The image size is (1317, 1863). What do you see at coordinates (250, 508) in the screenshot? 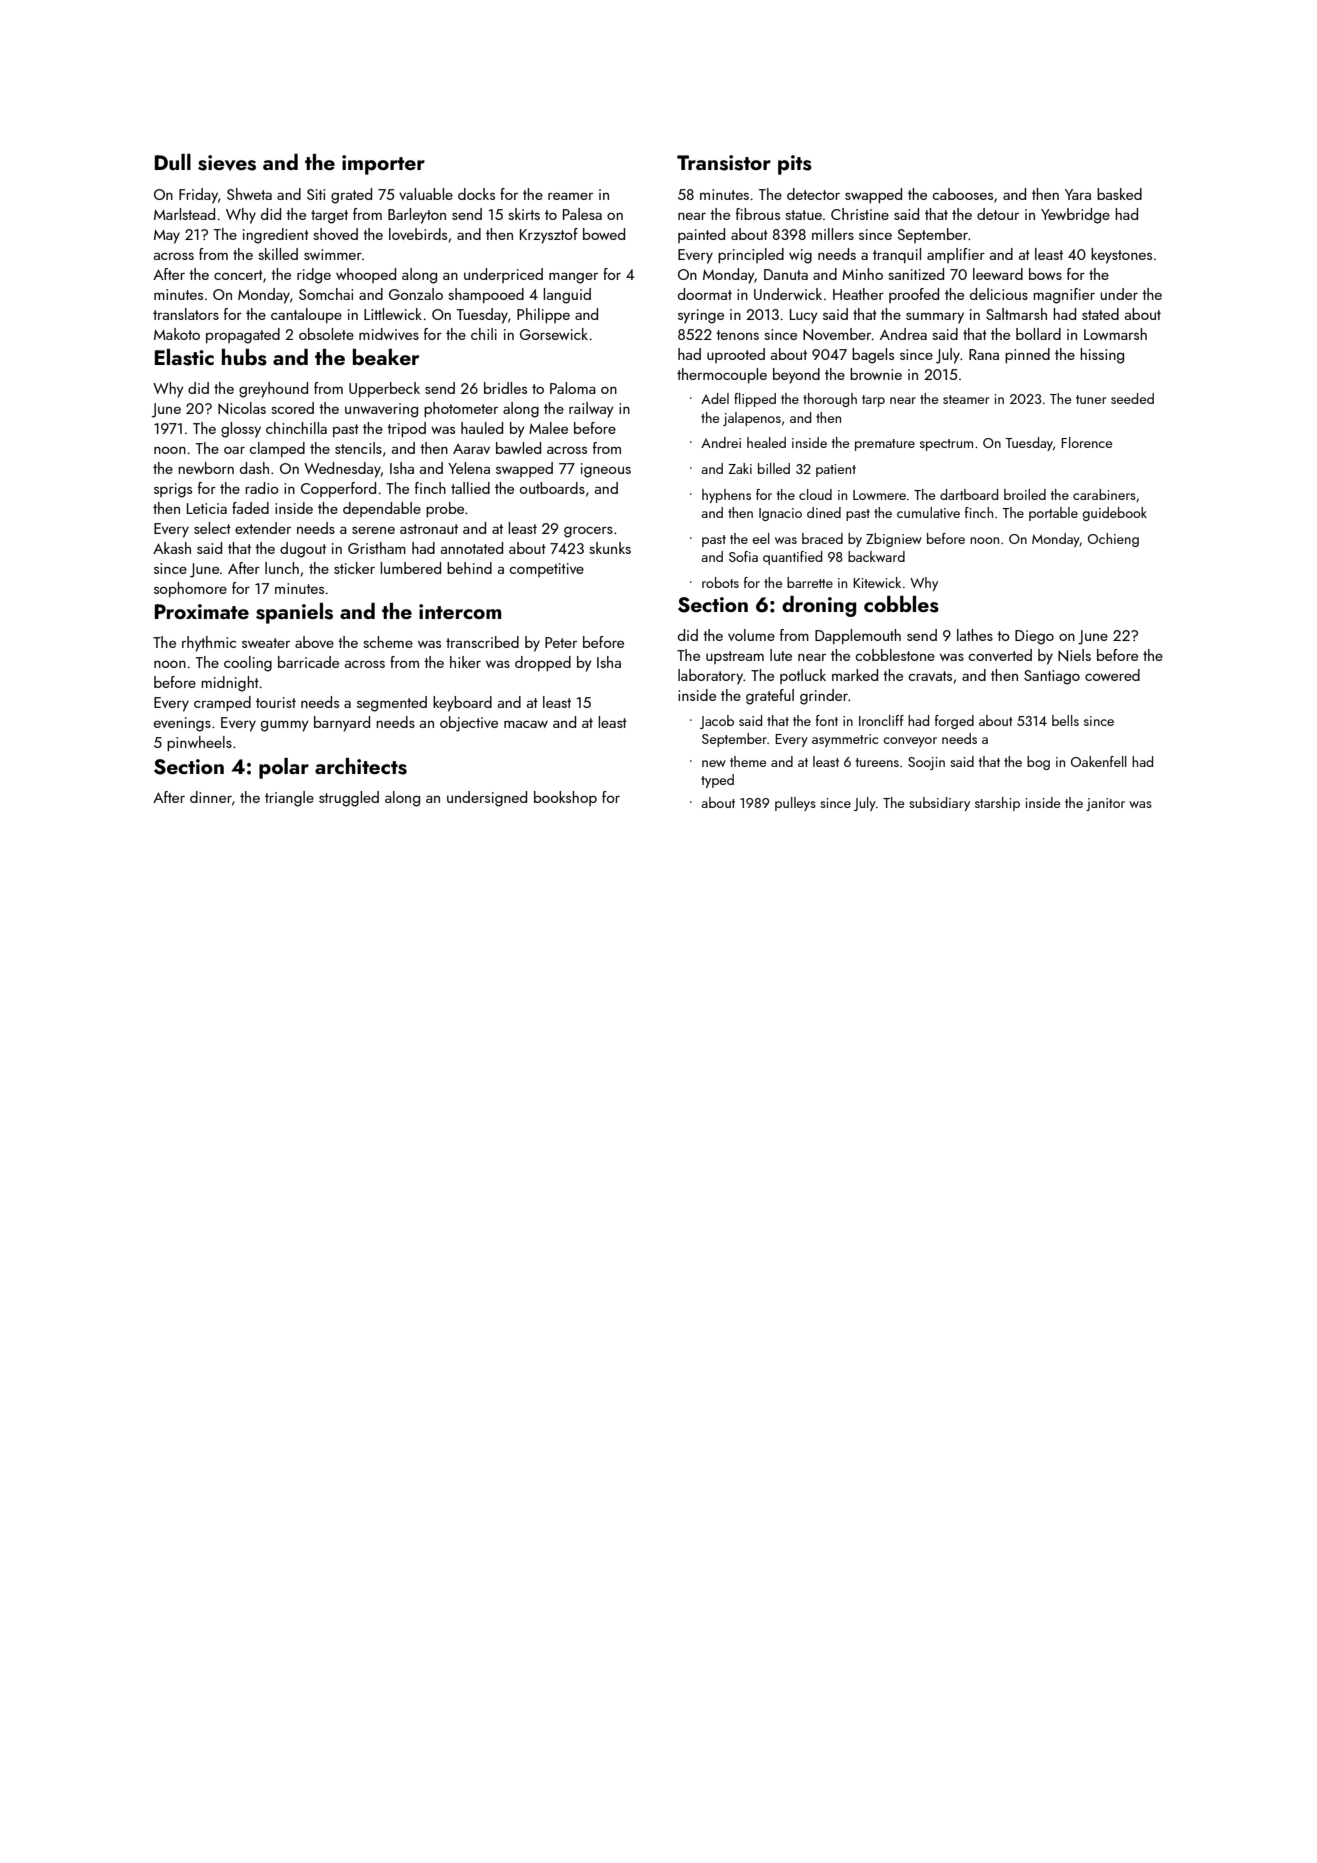
I see `faded` at bounding box center [250, 508].
